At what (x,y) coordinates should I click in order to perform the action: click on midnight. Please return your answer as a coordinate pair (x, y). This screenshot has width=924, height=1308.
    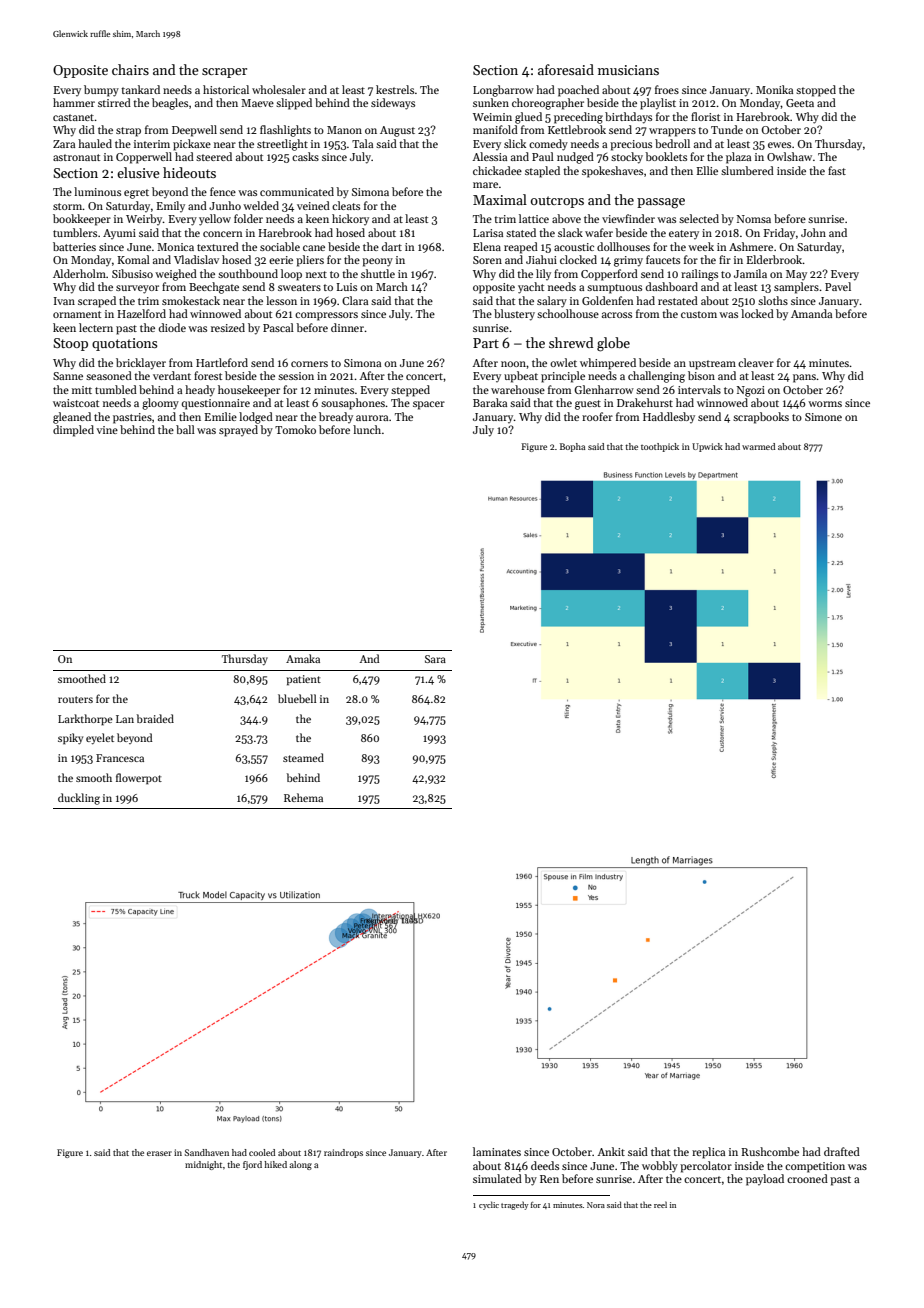
    Looking at the image, I should click on (203, 1165).
